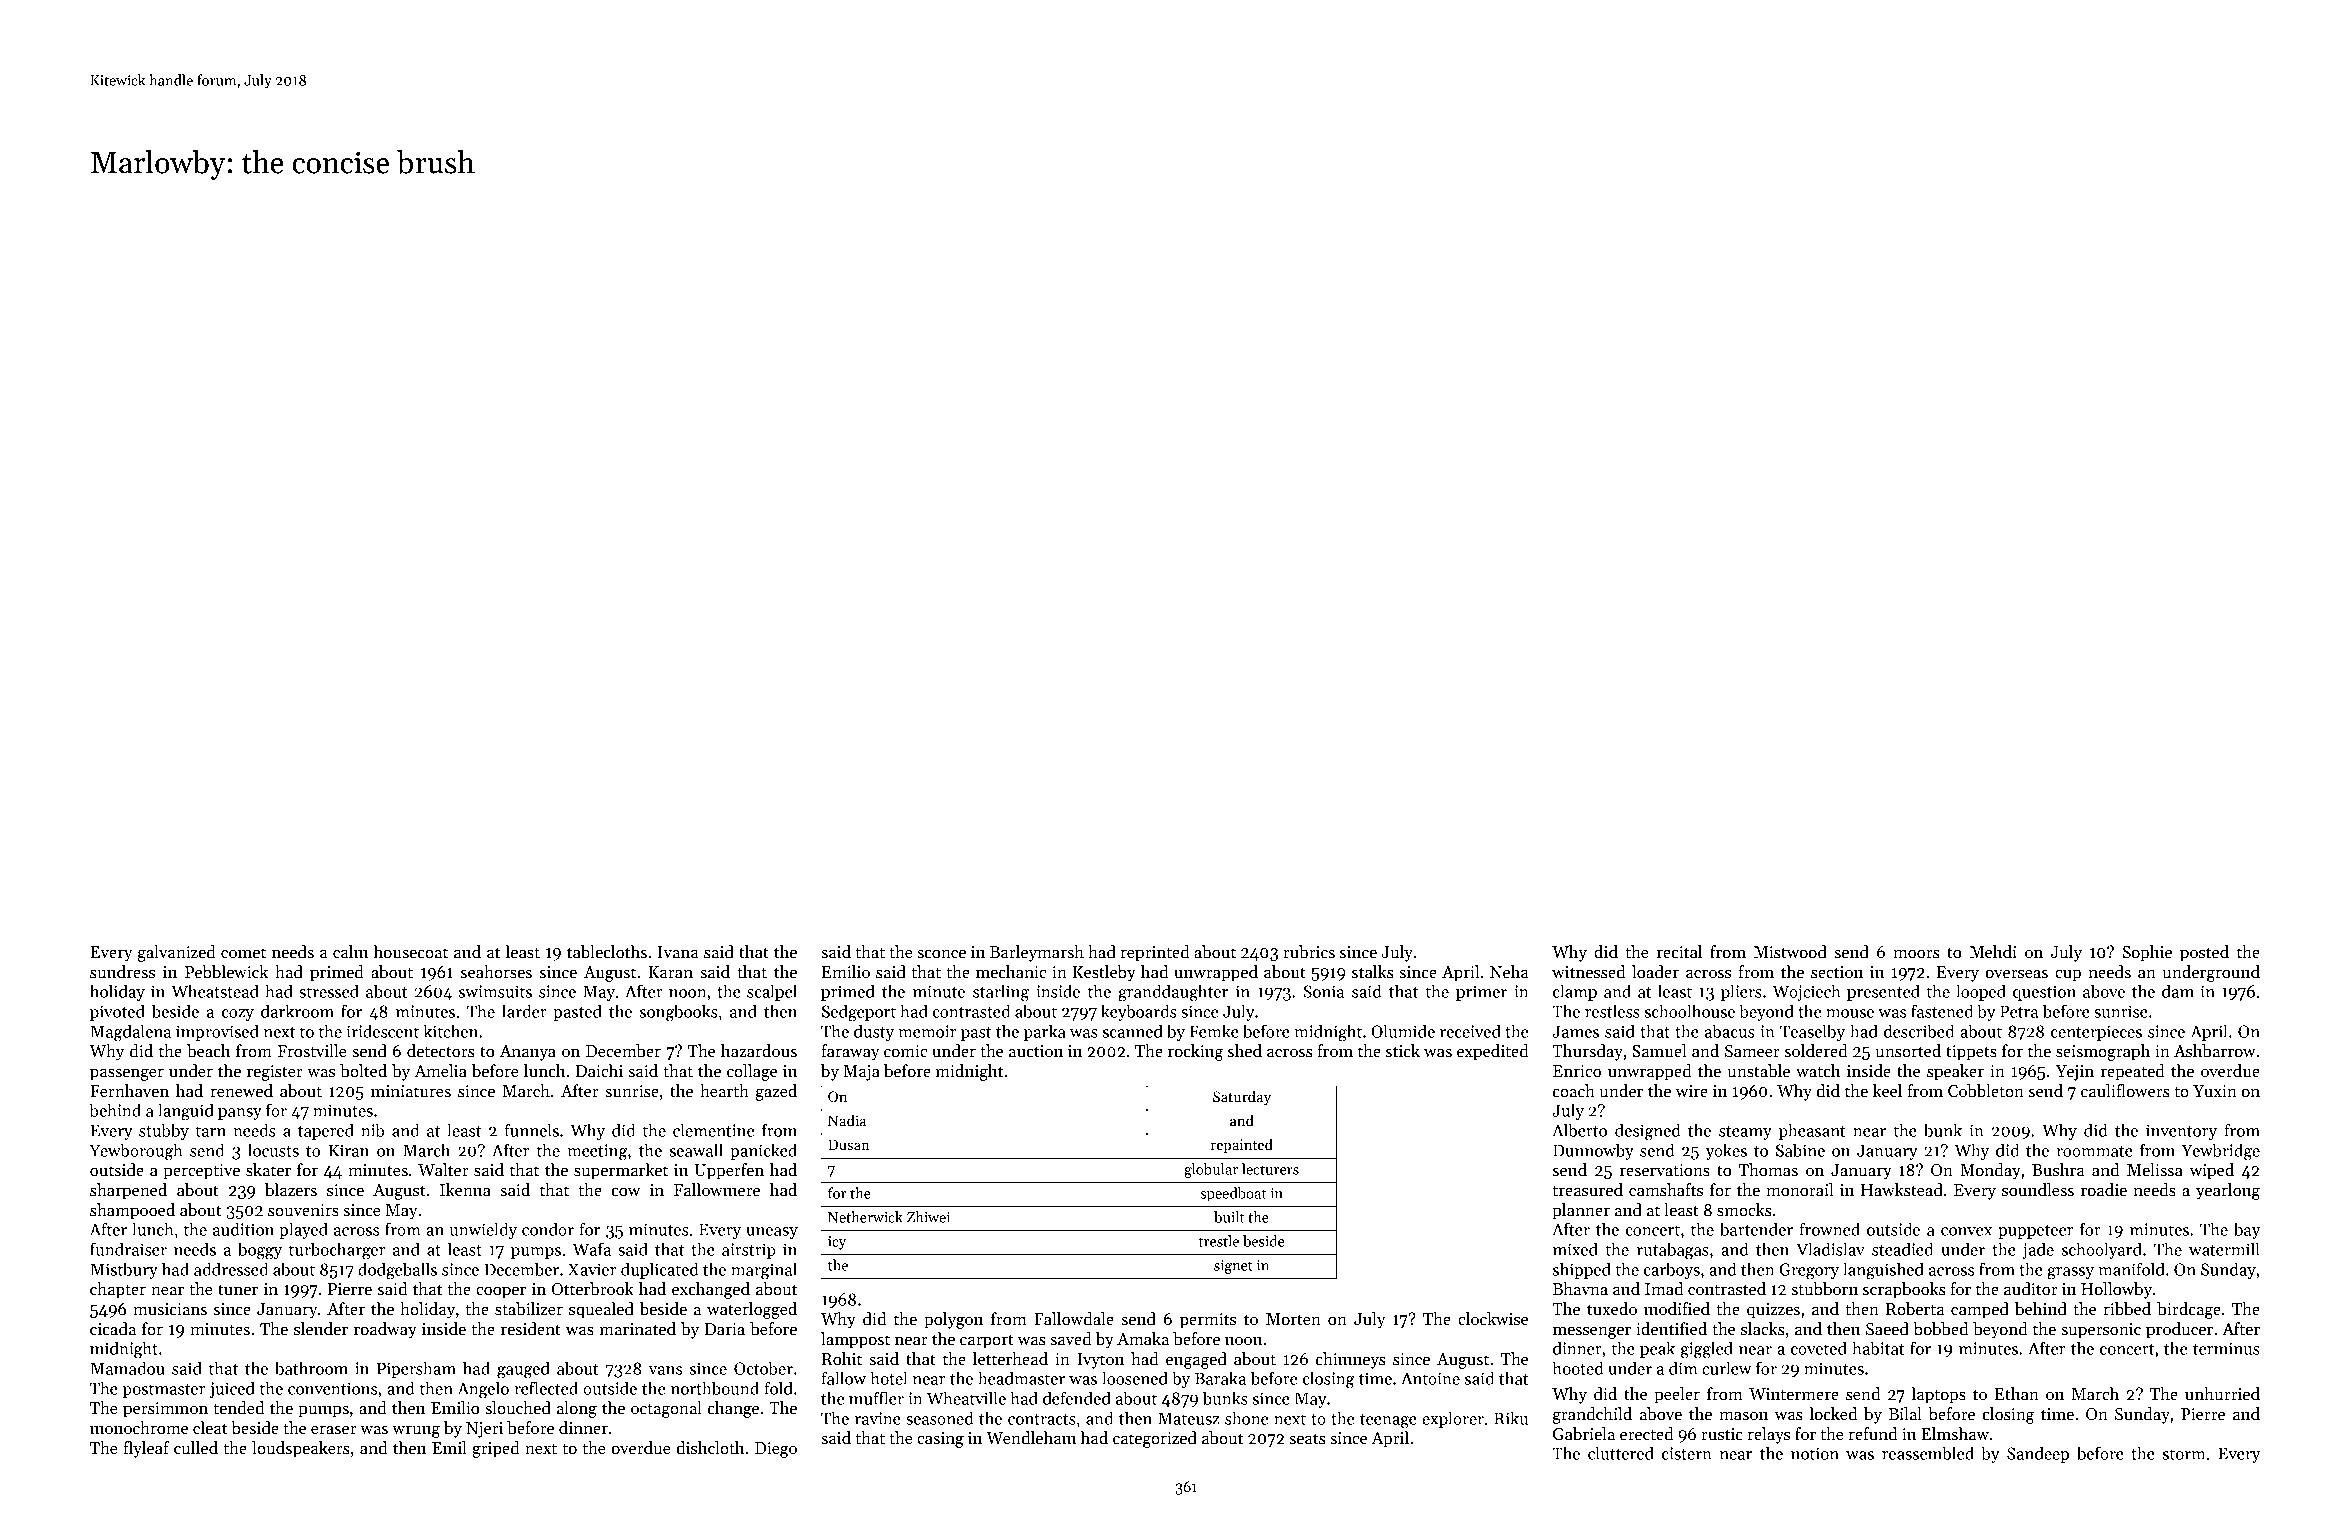 This document has height=1521, width=2350. What do you see at coordinates (243, 1229) in the document?
I see `audition` at bounding box center [243, 1229].
